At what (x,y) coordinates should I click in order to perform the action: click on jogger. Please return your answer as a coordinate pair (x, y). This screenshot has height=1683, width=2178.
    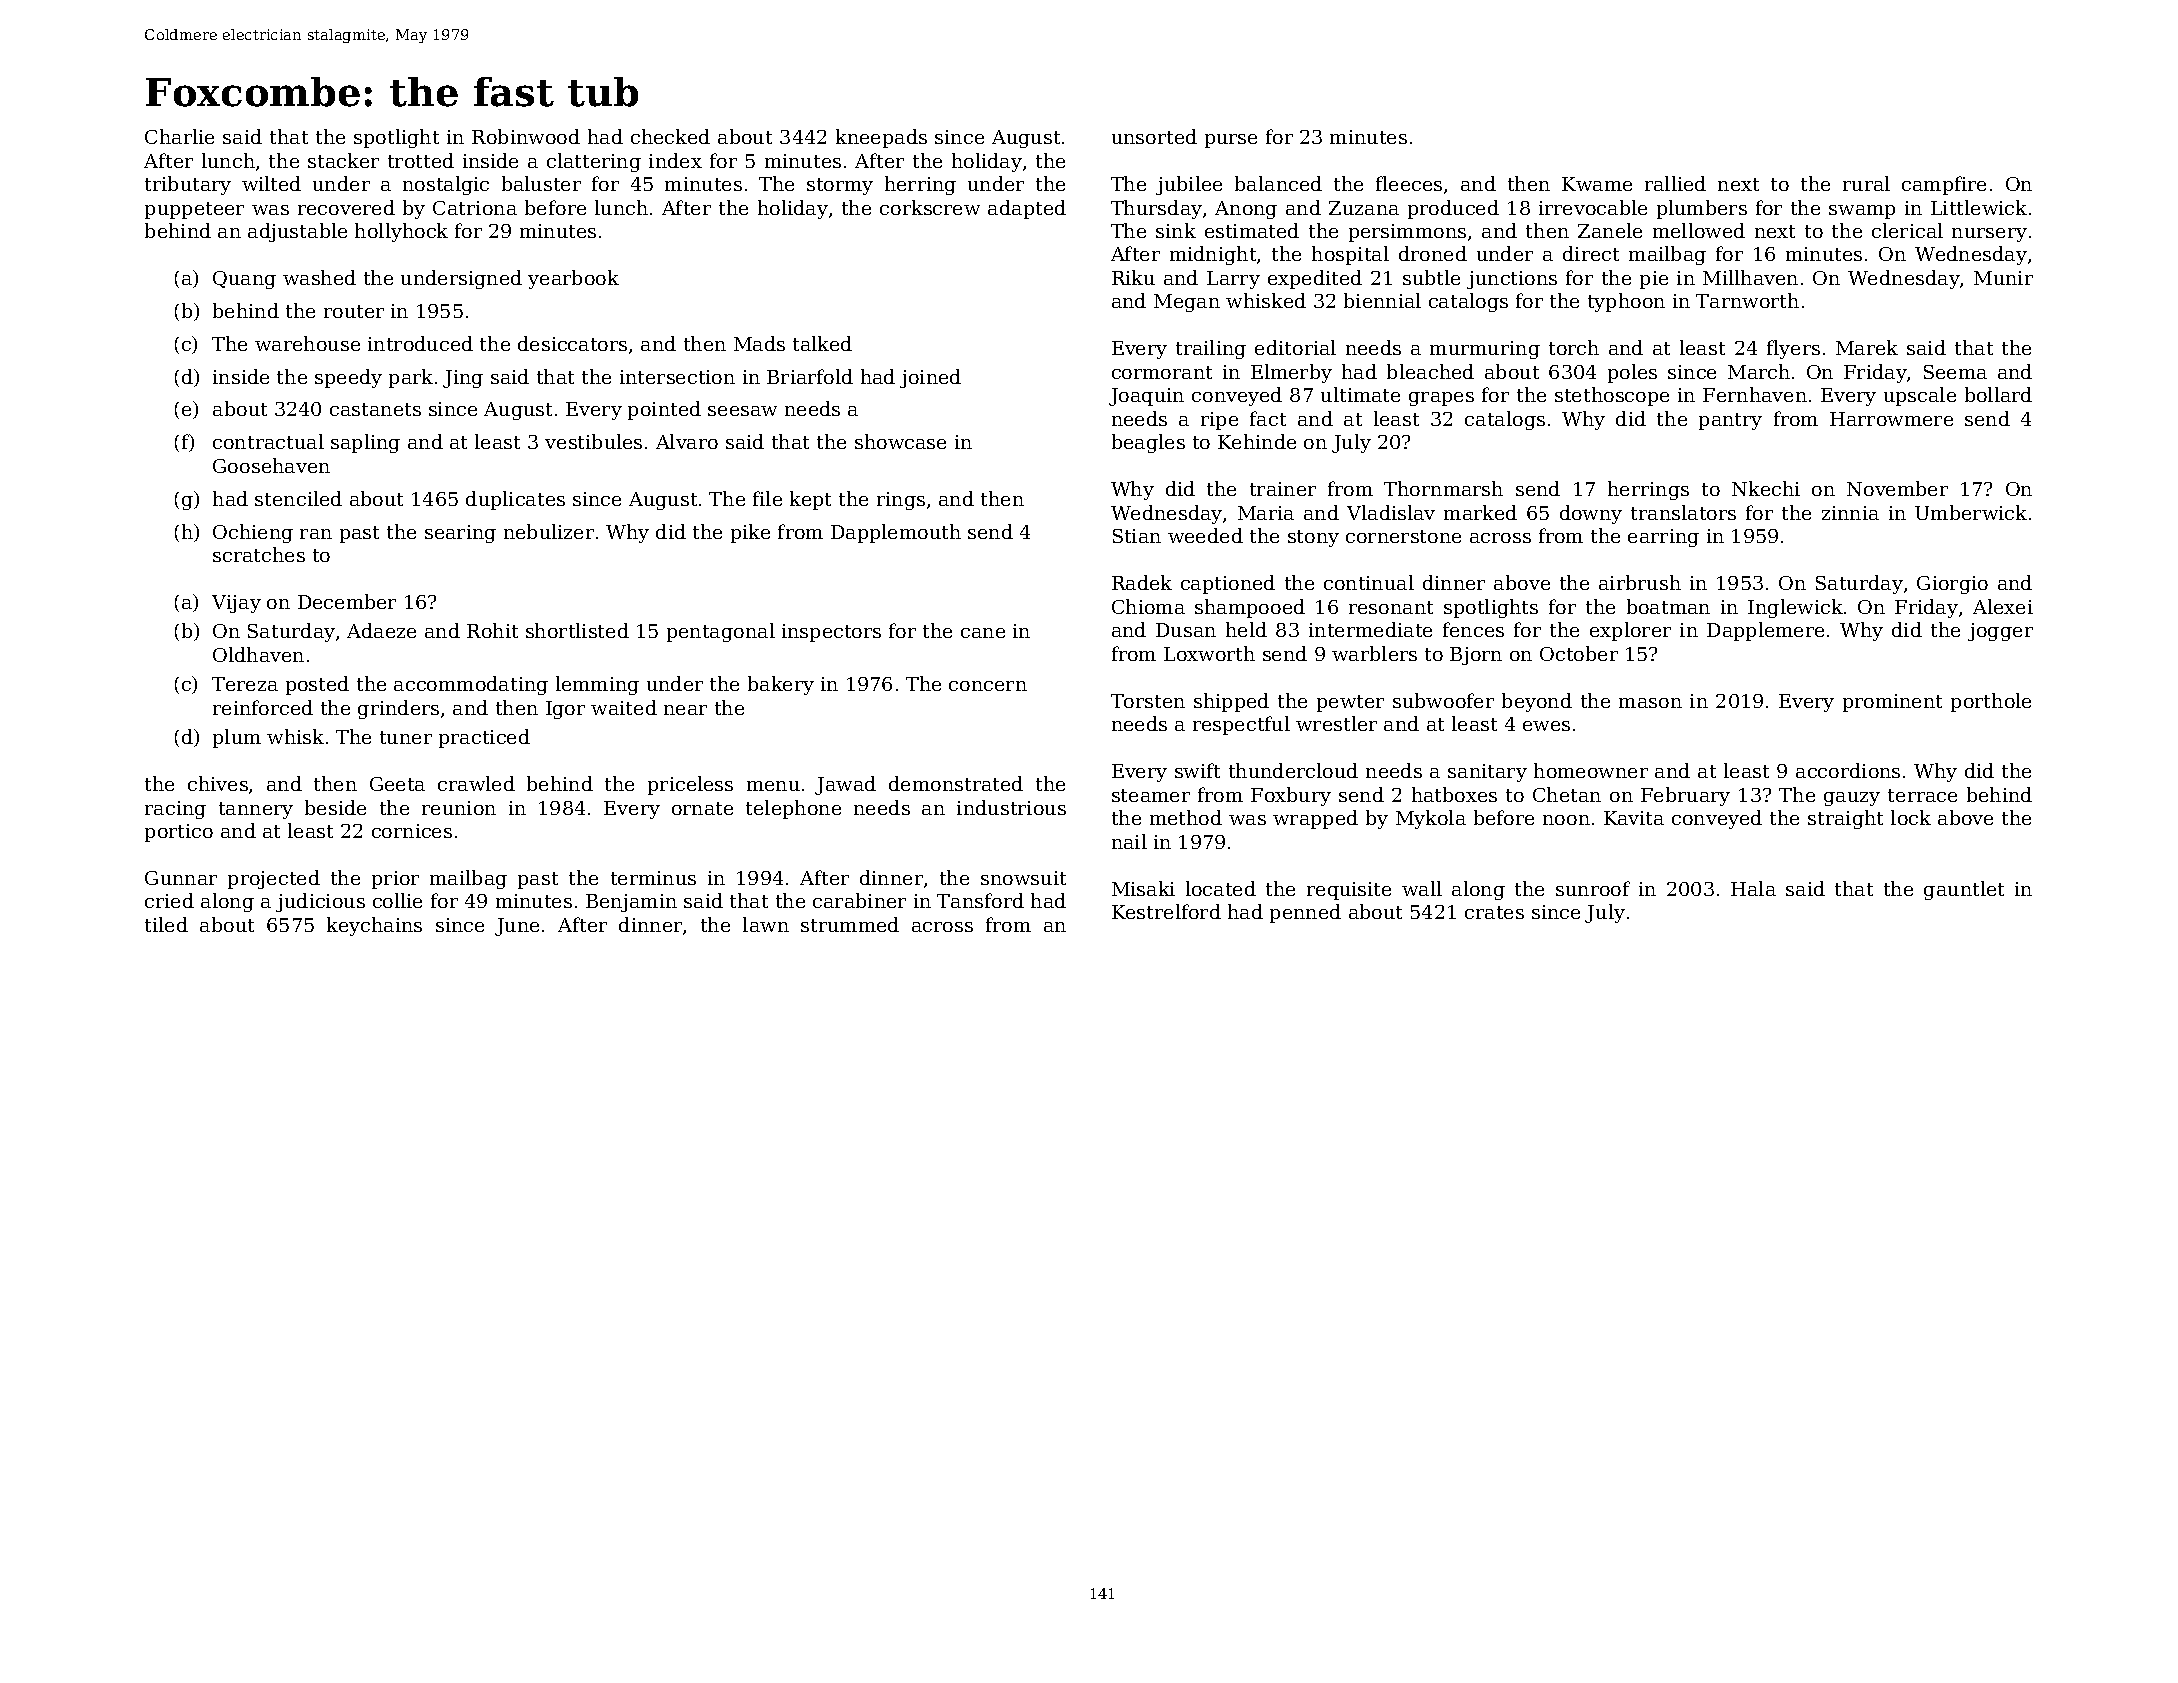
    Looking at the image, I should click on (2000, 632).
